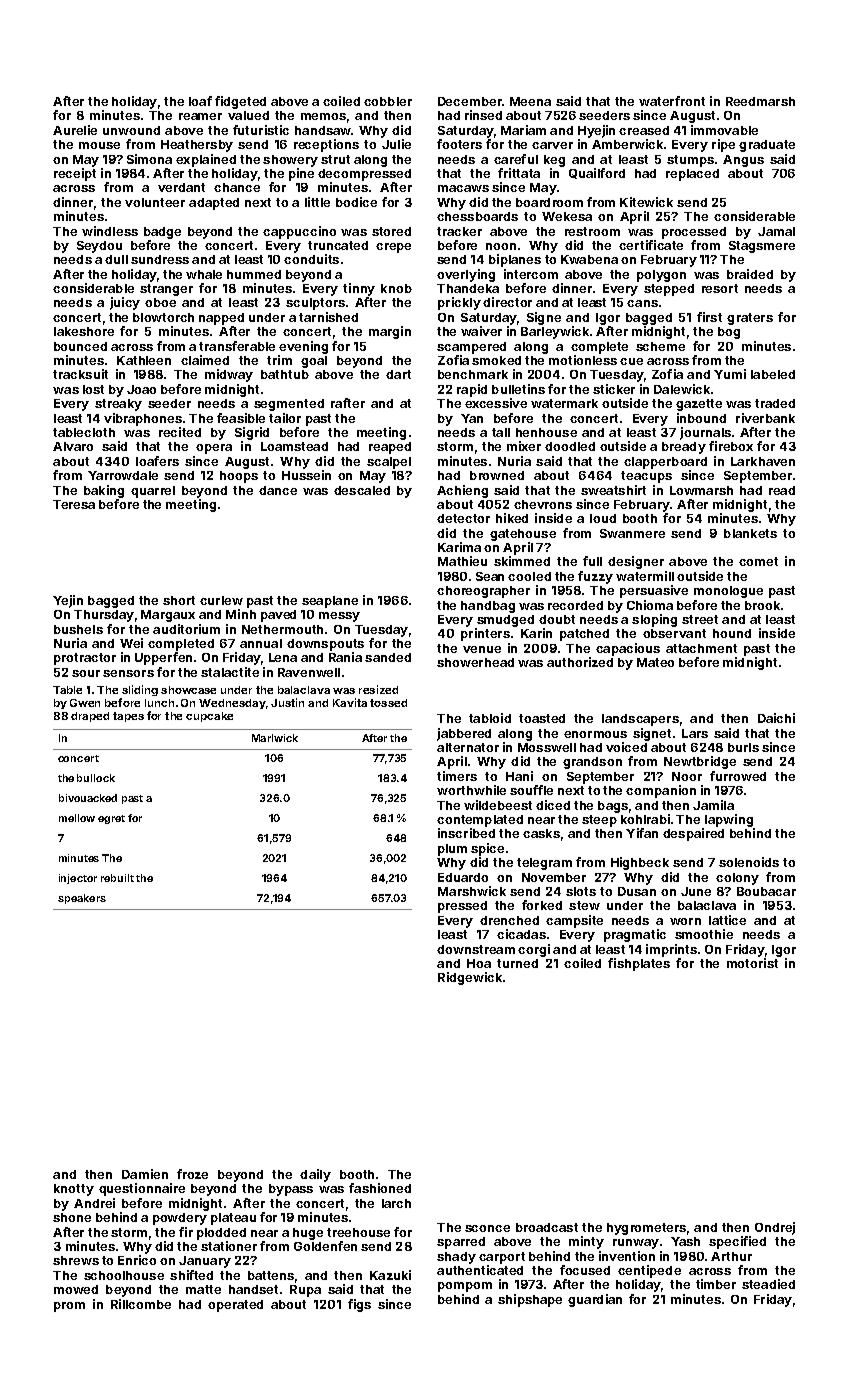  I want to click on Meena, so click(530, 101).
